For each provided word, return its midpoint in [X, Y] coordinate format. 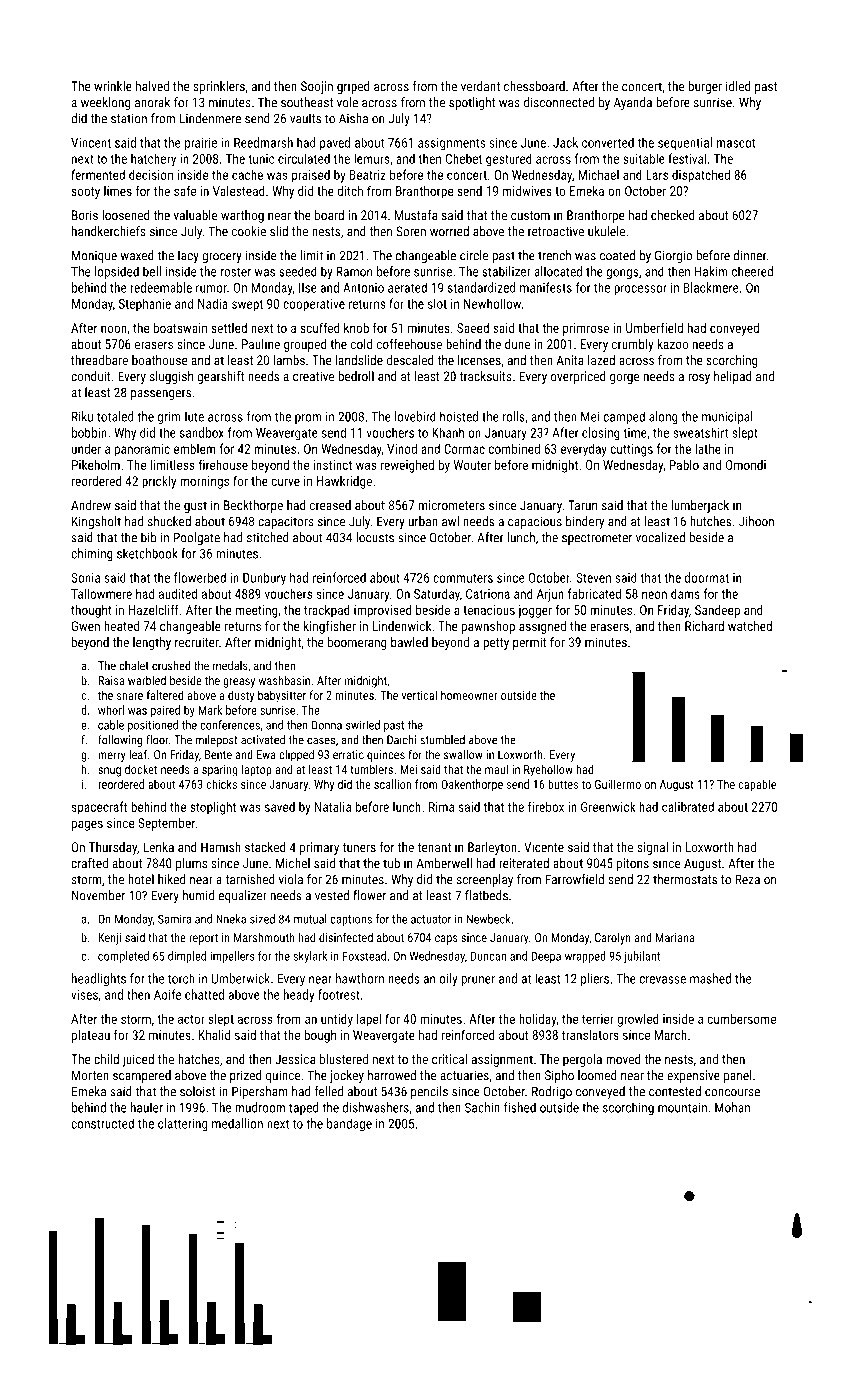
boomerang [357, 643]
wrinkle [113, 86]
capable [757, 785]
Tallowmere [101, 593]
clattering [183, 1125]
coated [617, 255]
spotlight [472, 103]
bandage [349, 1125]
